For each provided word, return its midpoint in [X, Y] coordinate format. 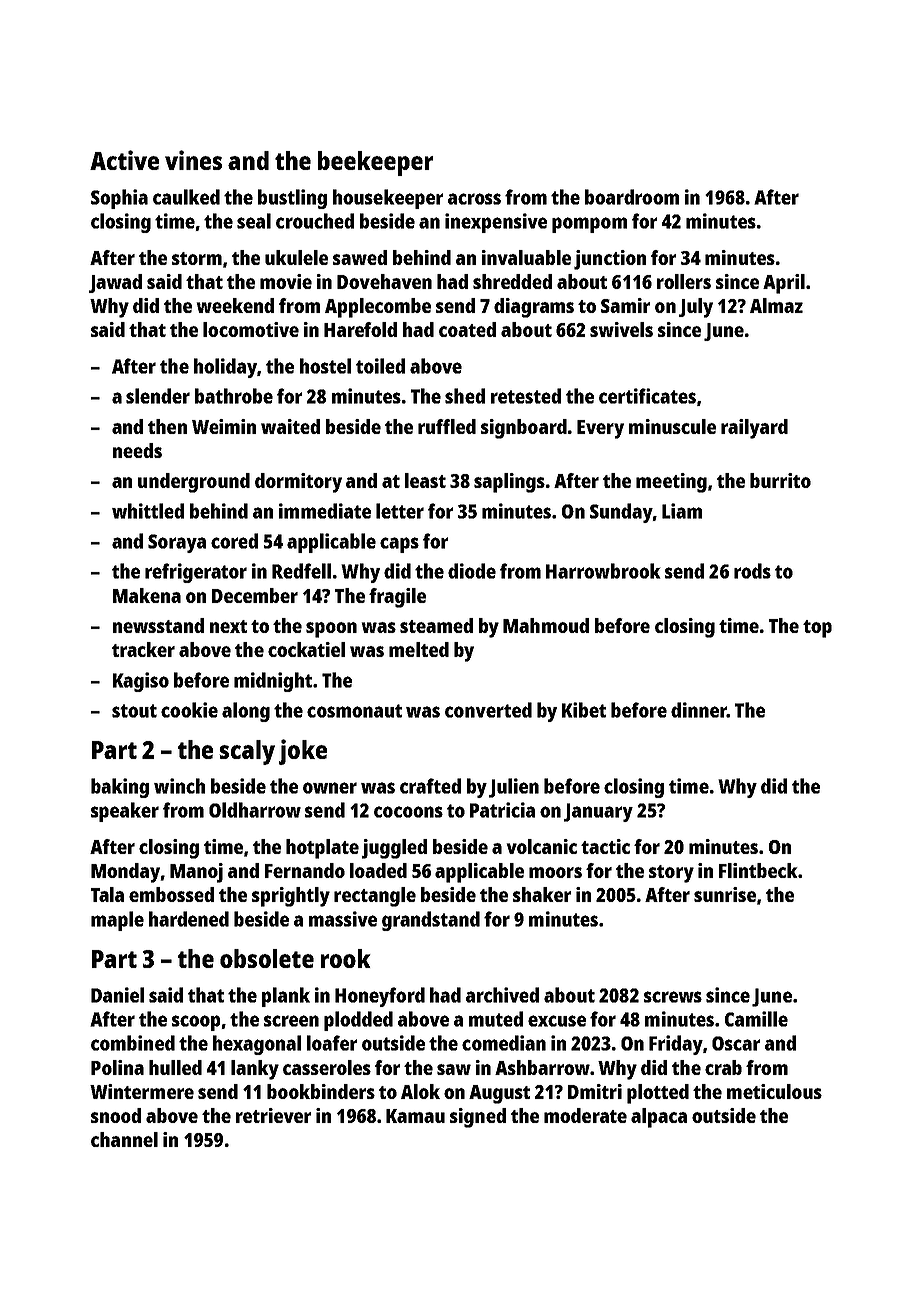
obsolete [267, 958]
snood [116, 1115]
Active [124, 160]
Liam [682, 511]
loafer [332, 1043]
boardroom [632, 197]
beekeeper [375, 163]
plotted [658, 1094]
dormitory [298, 483]
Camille [756, 1019]
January [598, 812]
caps [399, 545]
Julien [514, 788]
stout [134, 711]
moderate [585, 1115]
